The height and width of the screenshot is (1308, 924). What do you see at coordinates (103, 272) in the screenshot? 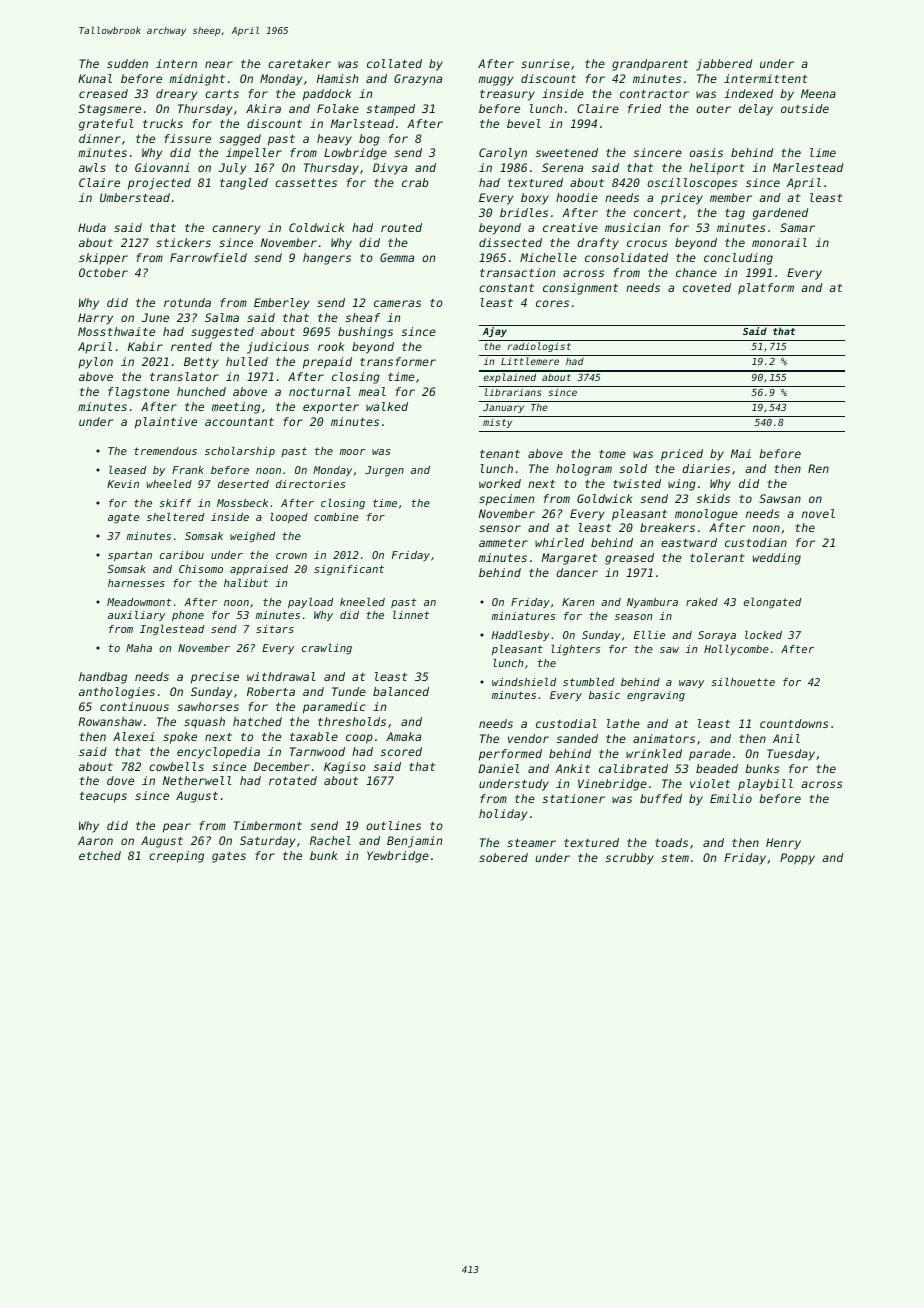
I see `October` at bounding box center [103, 272].
